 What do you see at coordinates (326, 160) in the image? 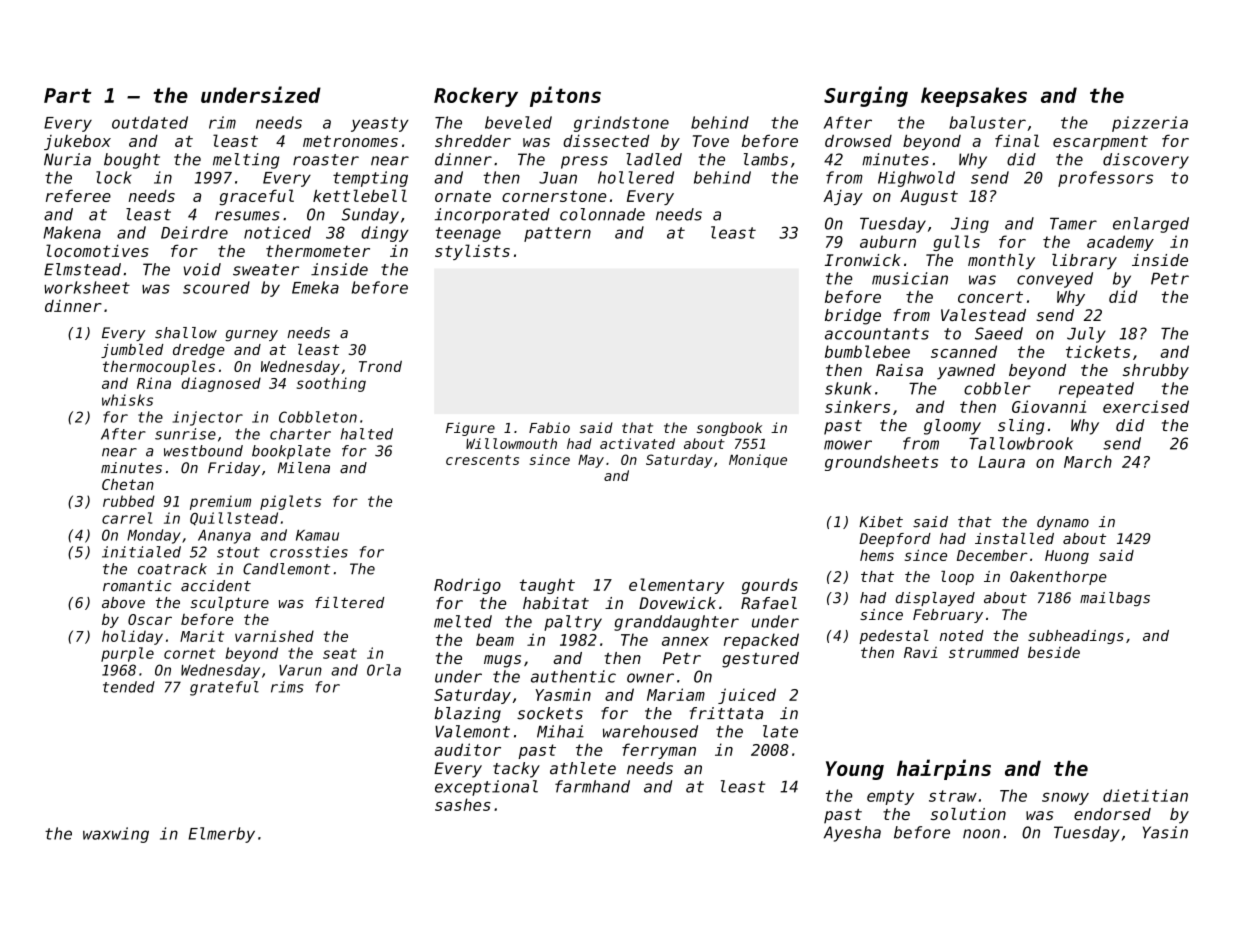
I see `roaster` at bounding box center [326, 160].
